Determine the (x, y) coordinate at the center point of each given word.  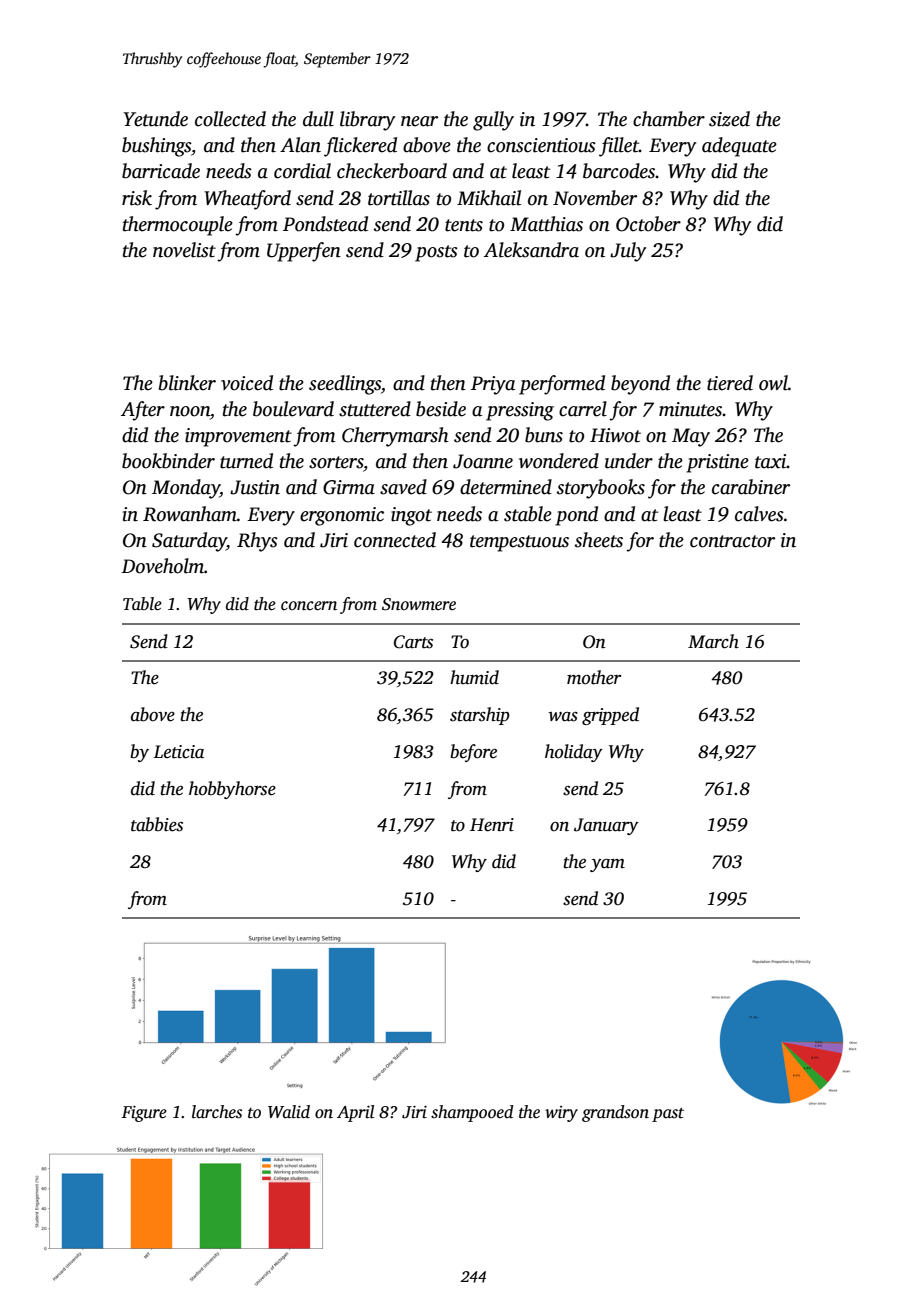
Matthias (546, 224)
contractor (732, 541)
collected (230, 119)
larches (217, 1112)
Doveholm (162, 566)
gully (493, 121)
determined (506, 487)
